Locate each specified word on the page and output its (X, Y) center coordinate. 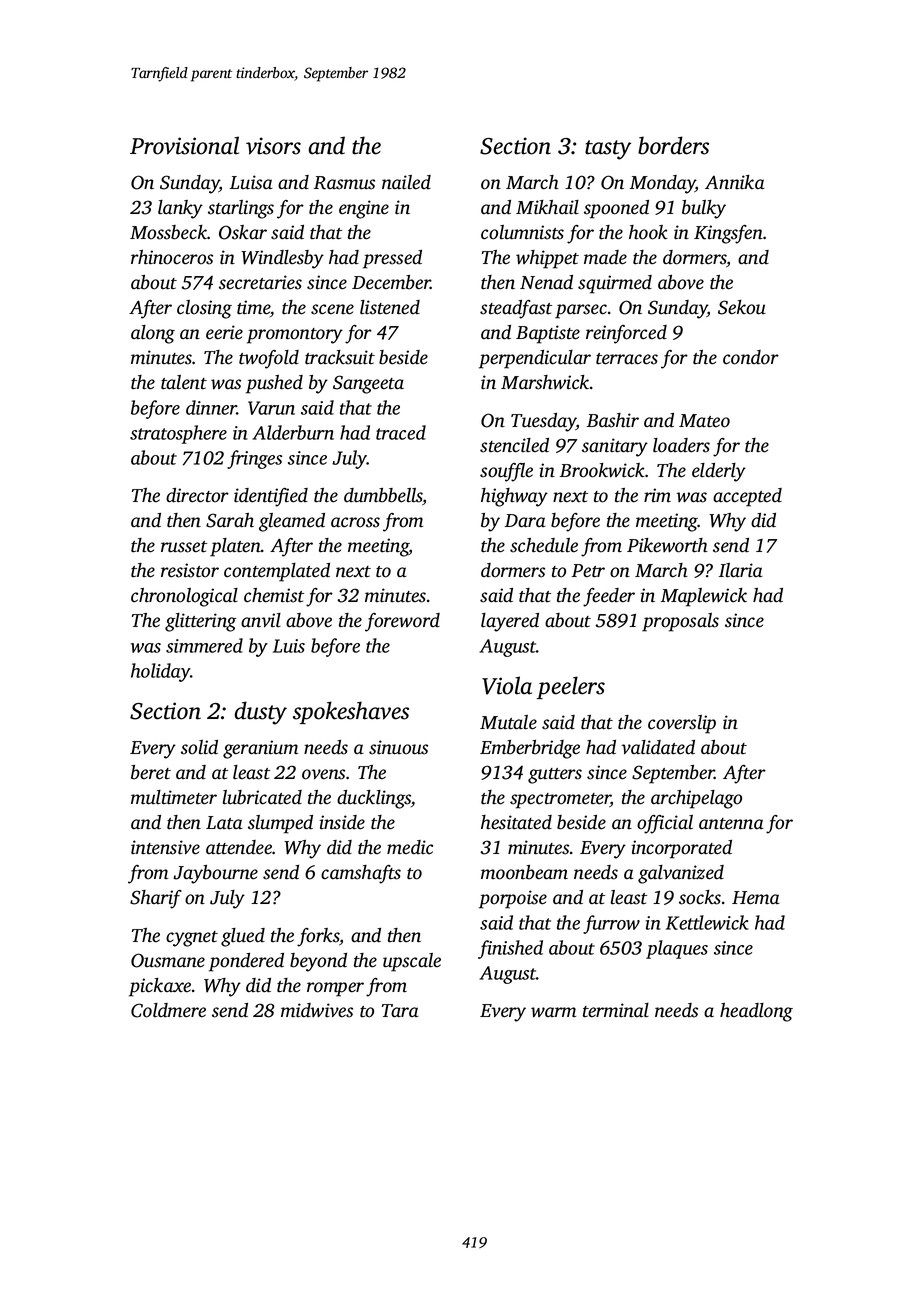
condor (751, 357)
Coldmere (168, 1010)
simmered (204, 645)
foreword (402, 622)
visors (273, 146)
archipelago (696, 799)
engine (364, 209)
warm (553, 1012)
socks (700, 897)
